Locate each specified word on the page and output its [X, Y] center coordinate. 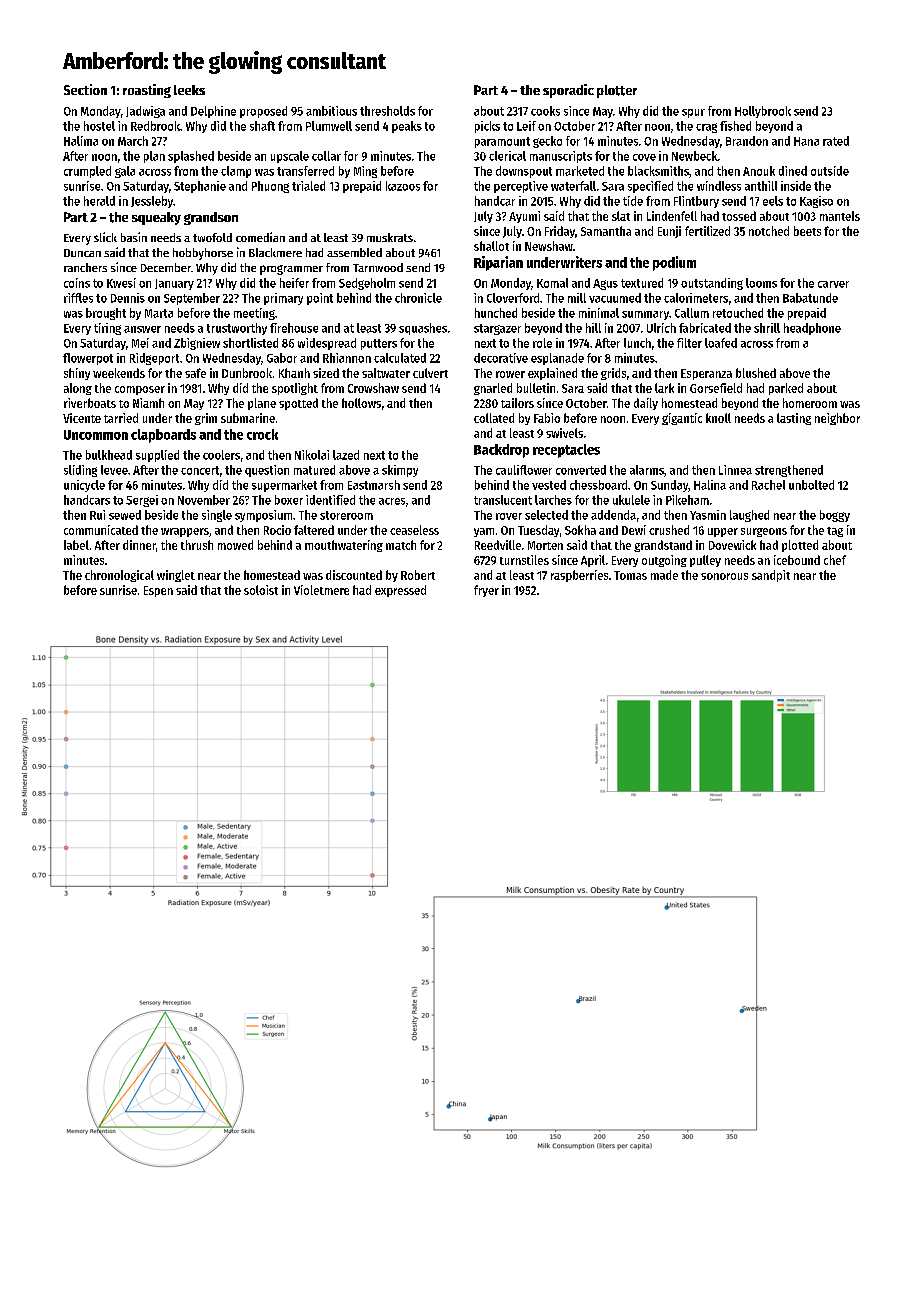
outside [830, 171]
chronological [119, 576]
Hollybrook [763, 112]
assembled [354, 252]
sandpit [771, 576]
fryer [486, 591]
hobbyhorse [203, 254]
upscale [290, 157]
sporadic [568, 91]
